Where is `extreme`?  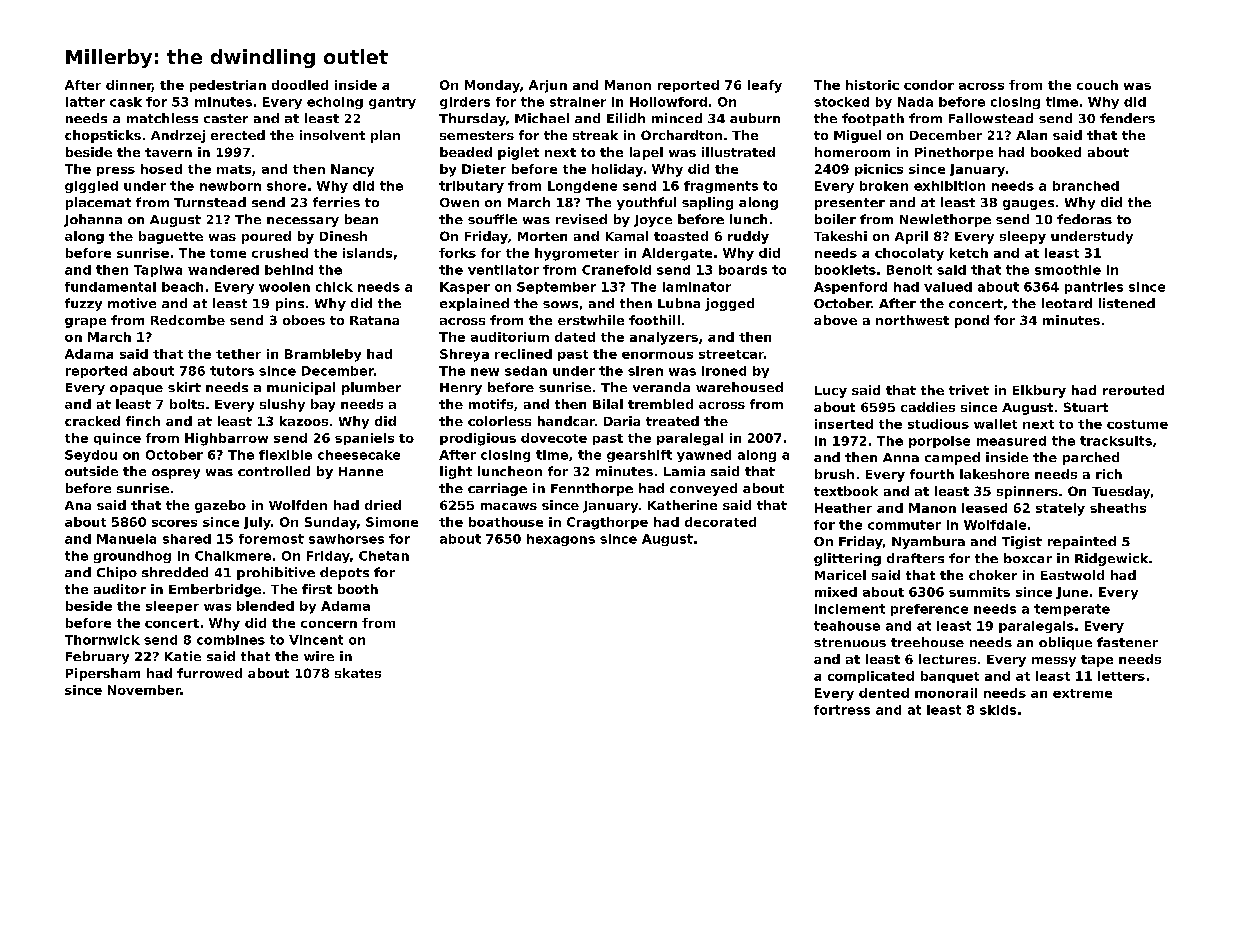
extreme is located at coordinates (1082, 693).
